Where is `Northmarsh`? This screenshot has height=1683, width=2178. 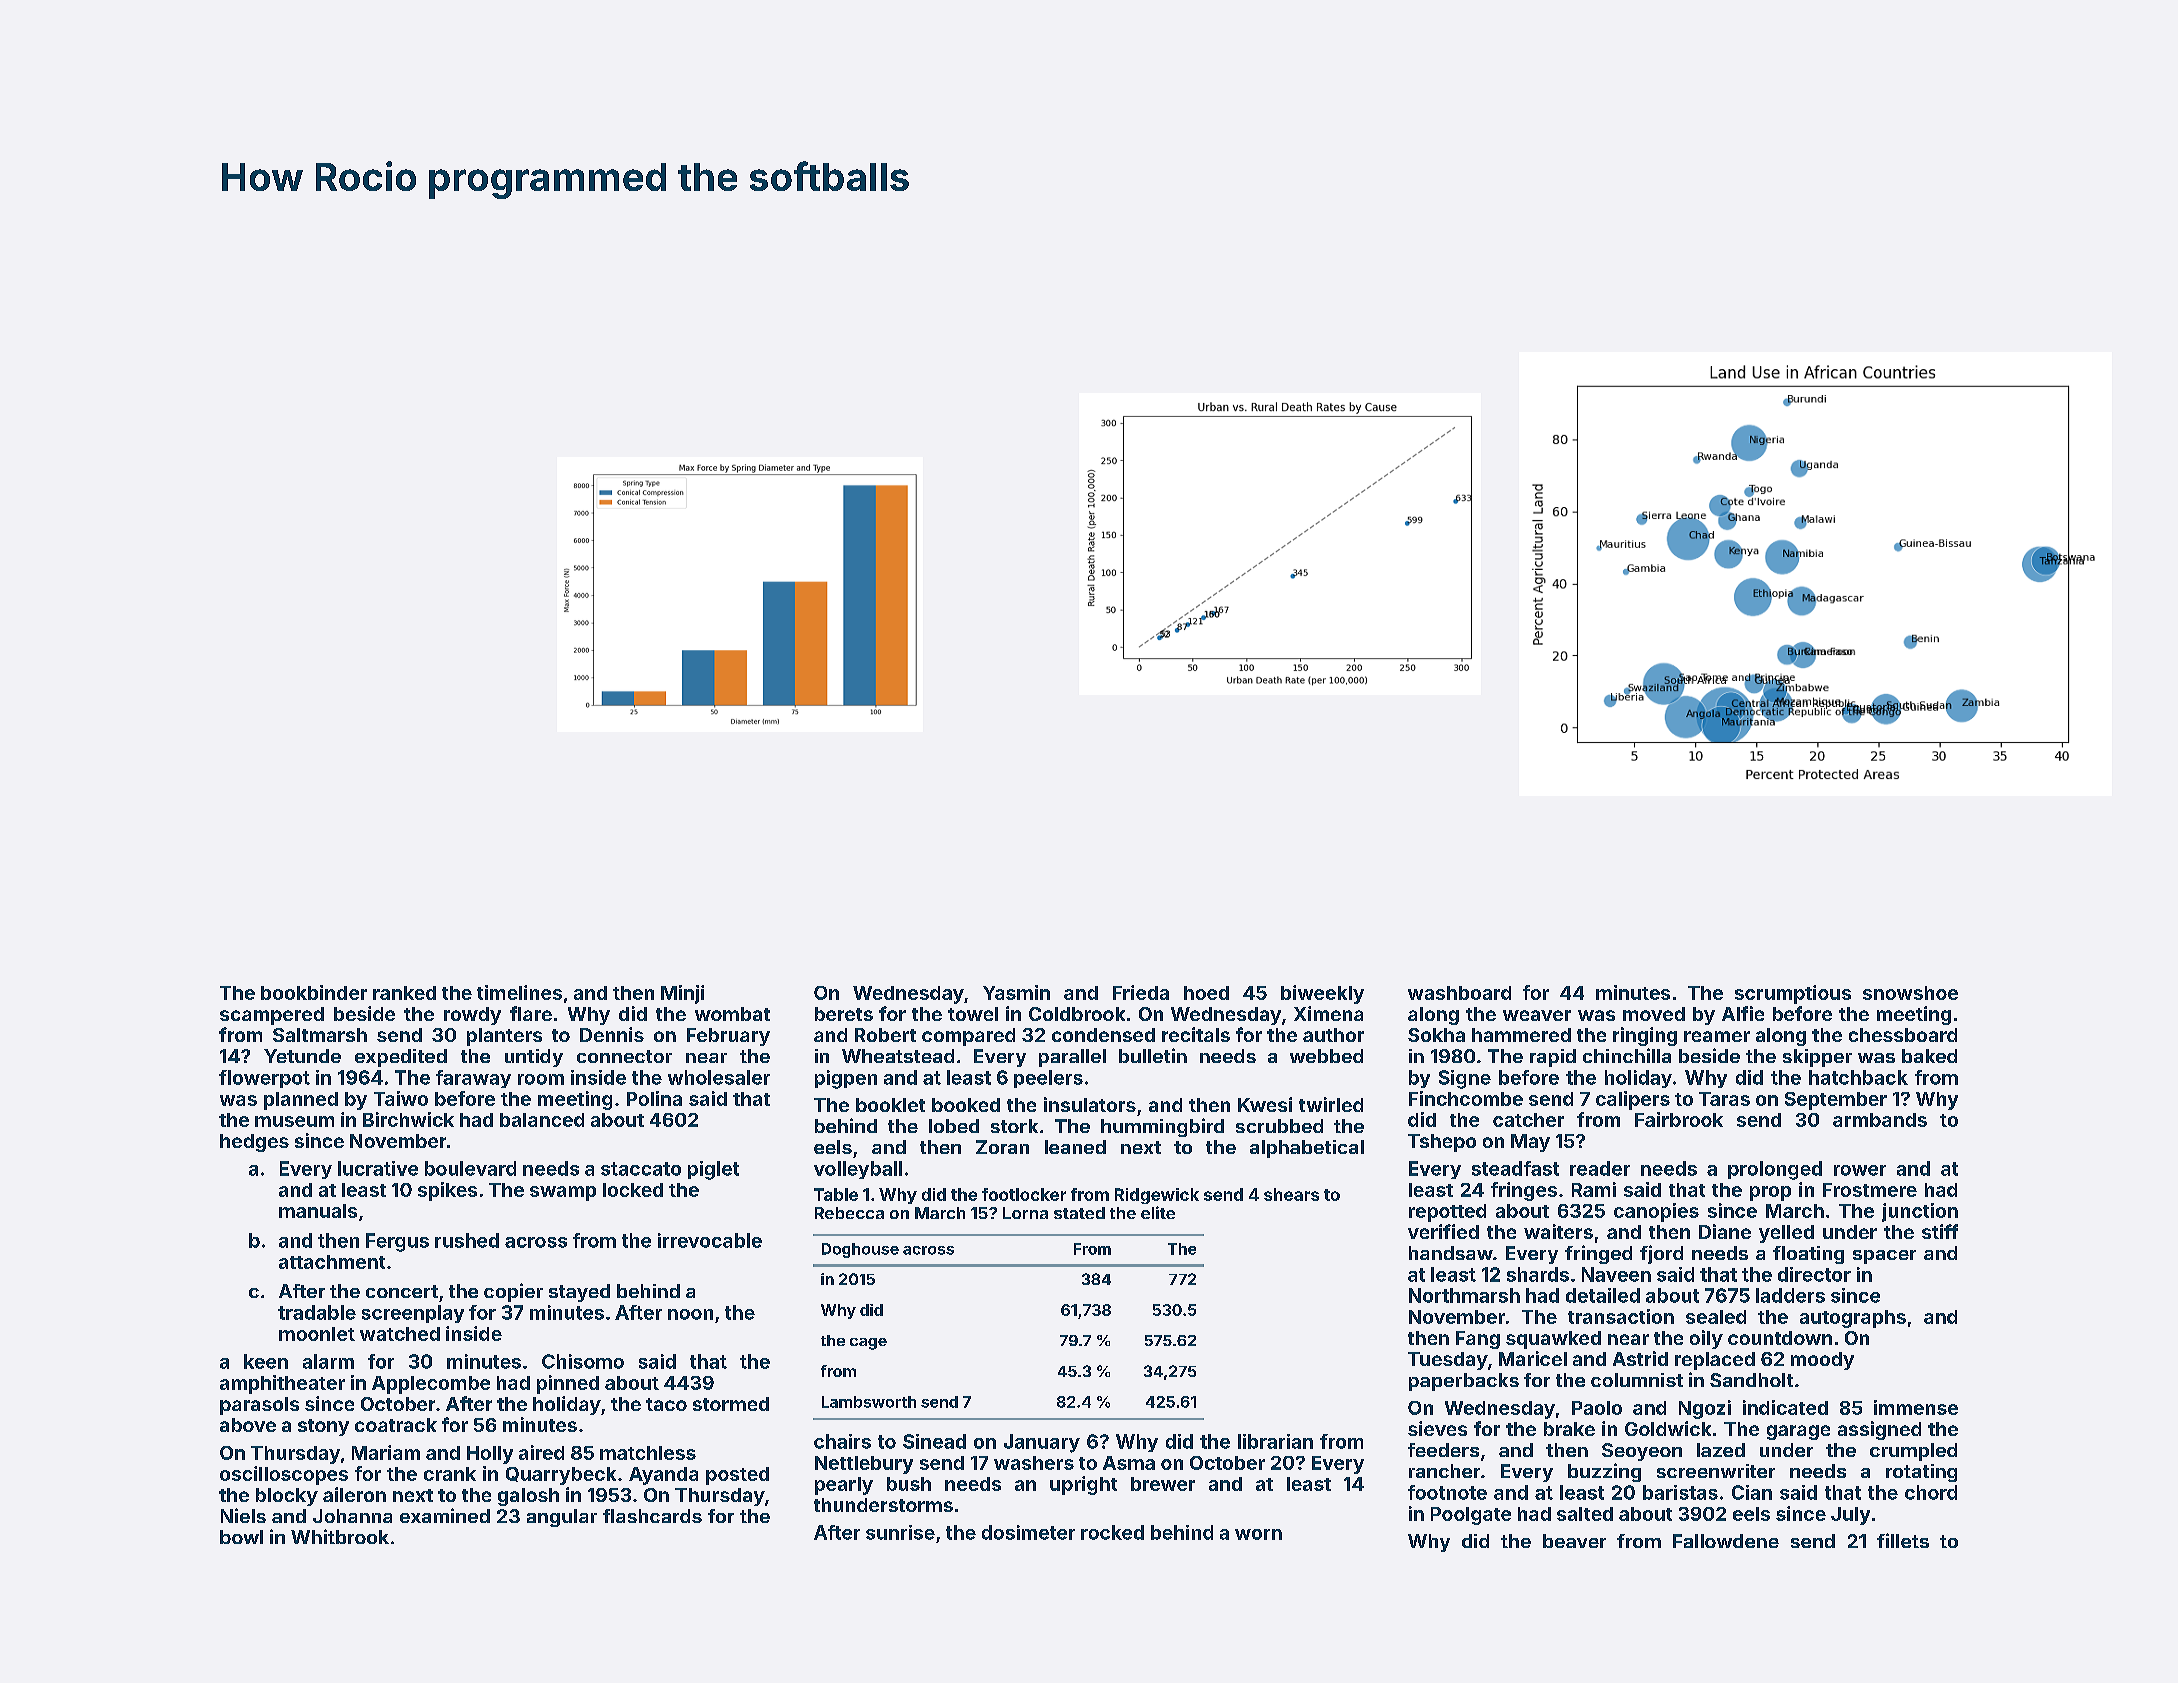
Northmarsh is located at coordinates (1464, 1295).
